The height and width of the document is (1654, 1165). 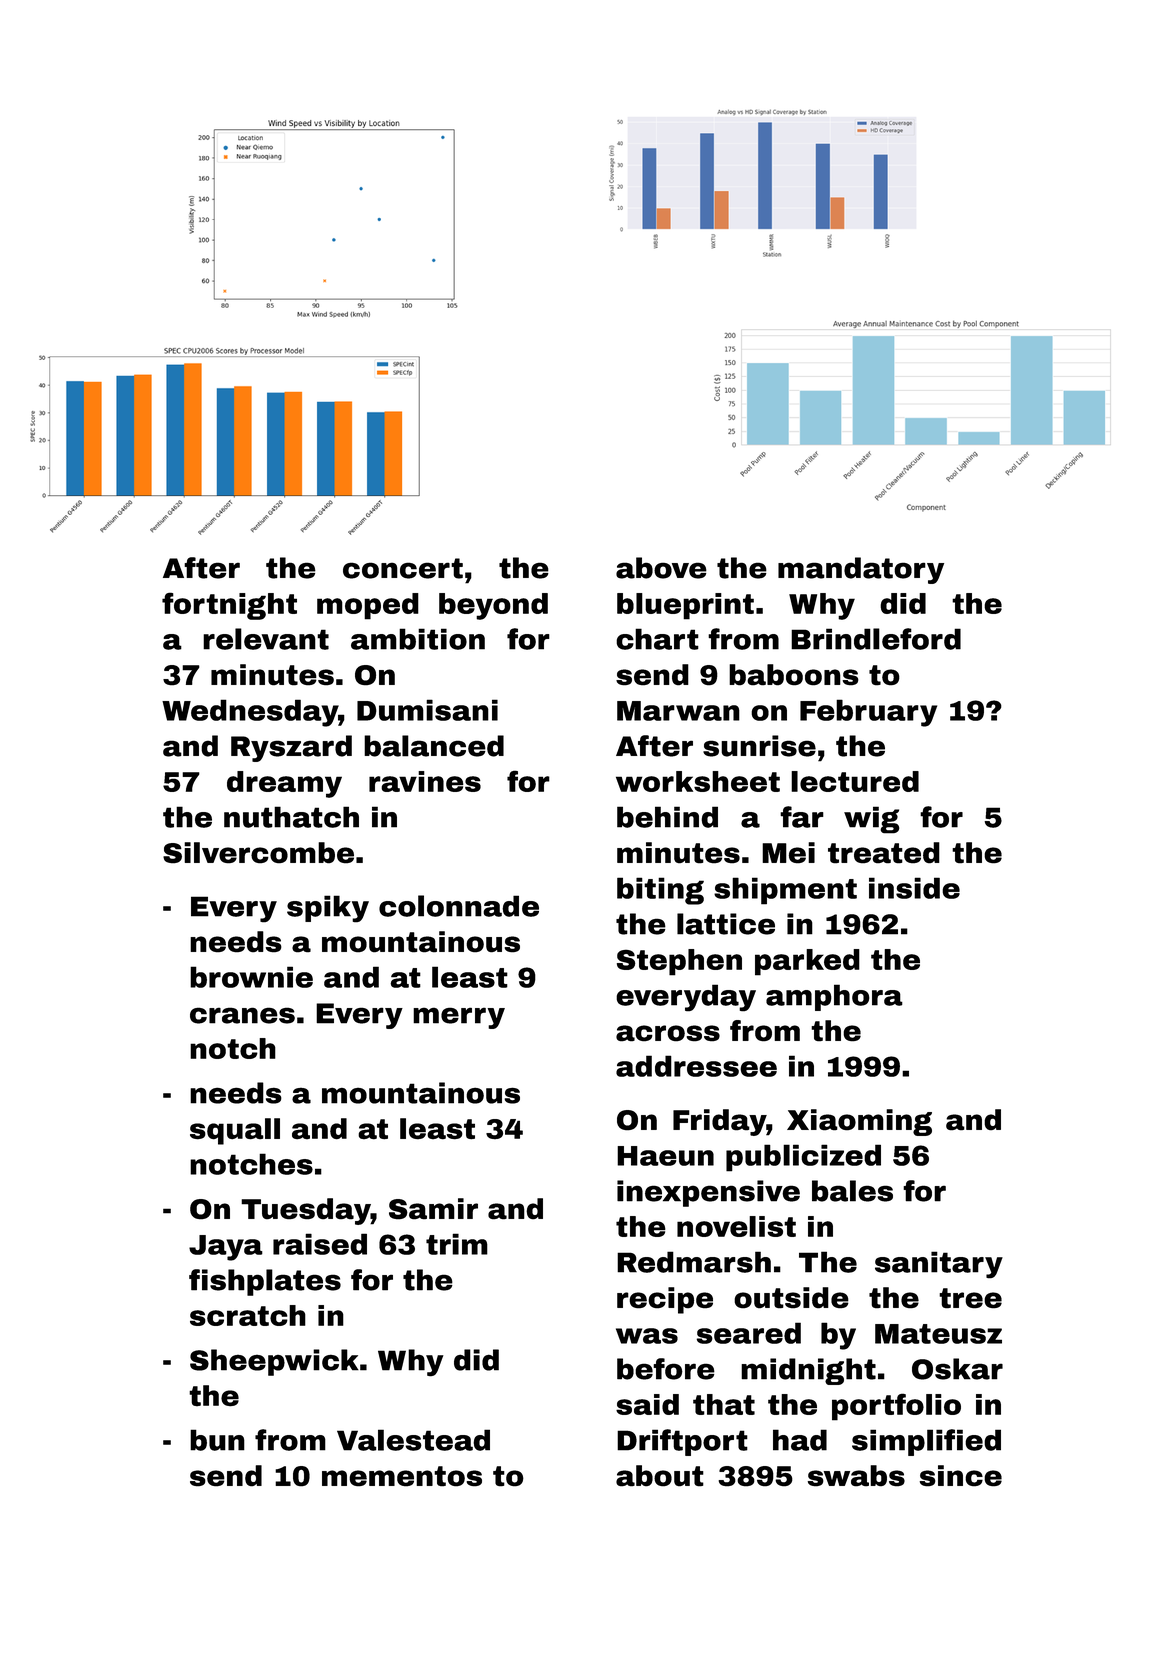 What do you see at coordinates (794, 675) in the document?
I see `baboons` at bounding box center [794, 675].
